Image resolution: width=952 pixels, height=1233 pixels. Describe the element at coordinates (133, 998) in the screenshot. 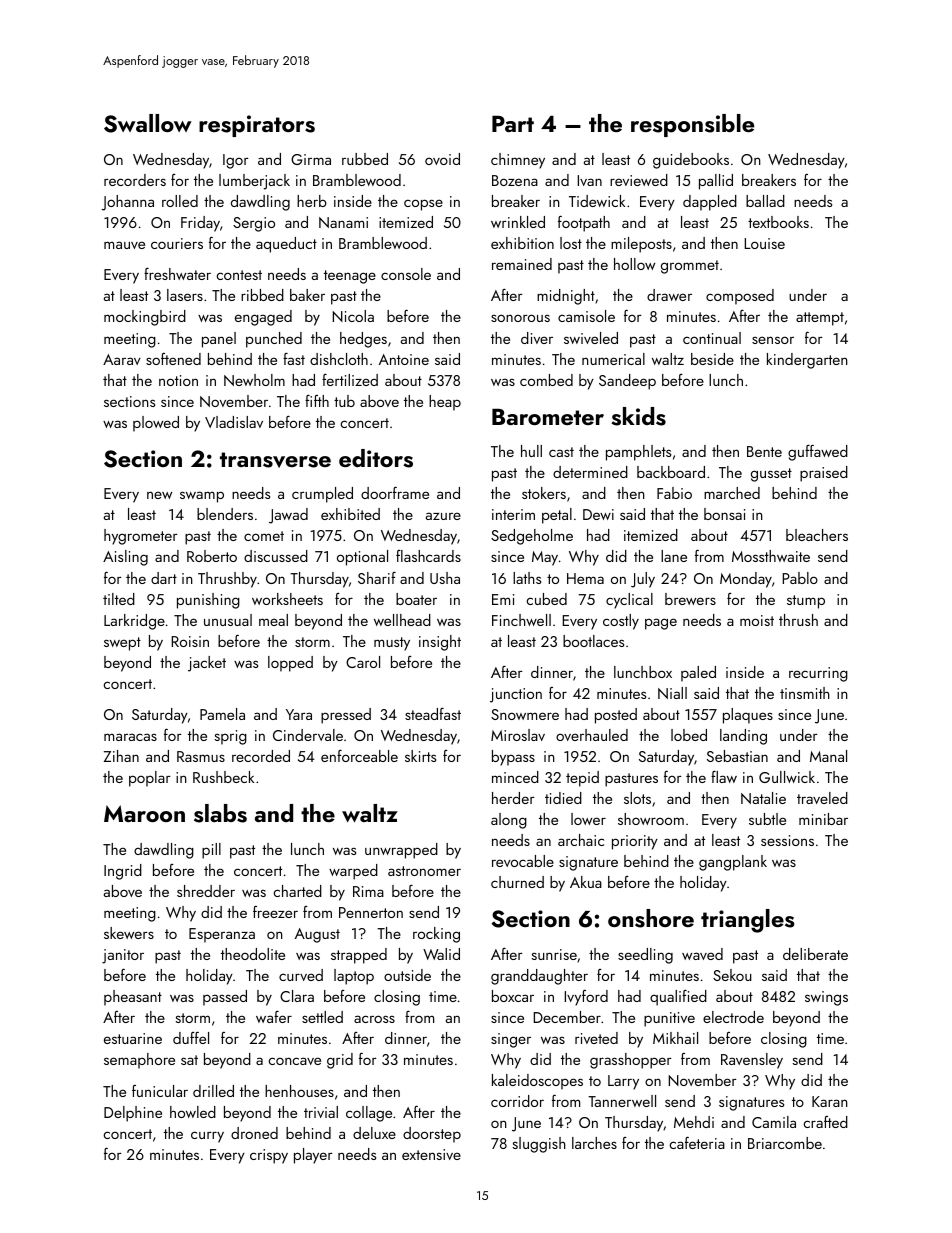

I see `pheasant` at that location.
